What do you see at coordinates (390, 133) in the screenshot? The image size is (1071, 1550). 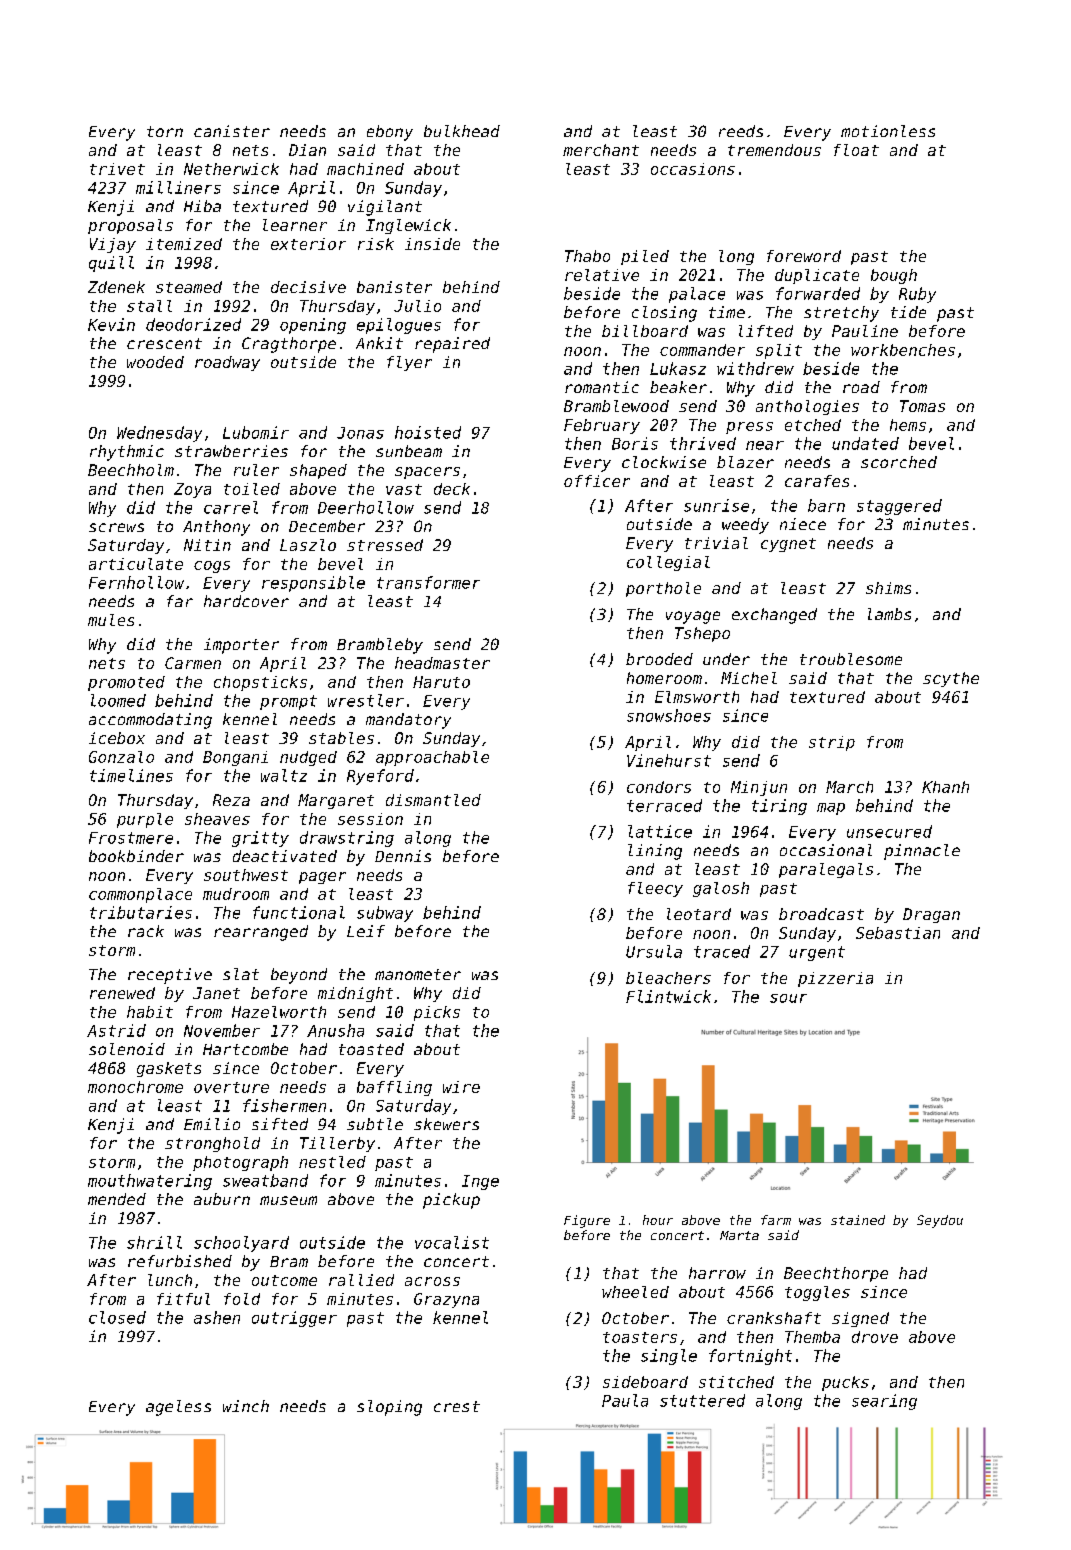 I see `ebony` at bounding box center [390, 133].
